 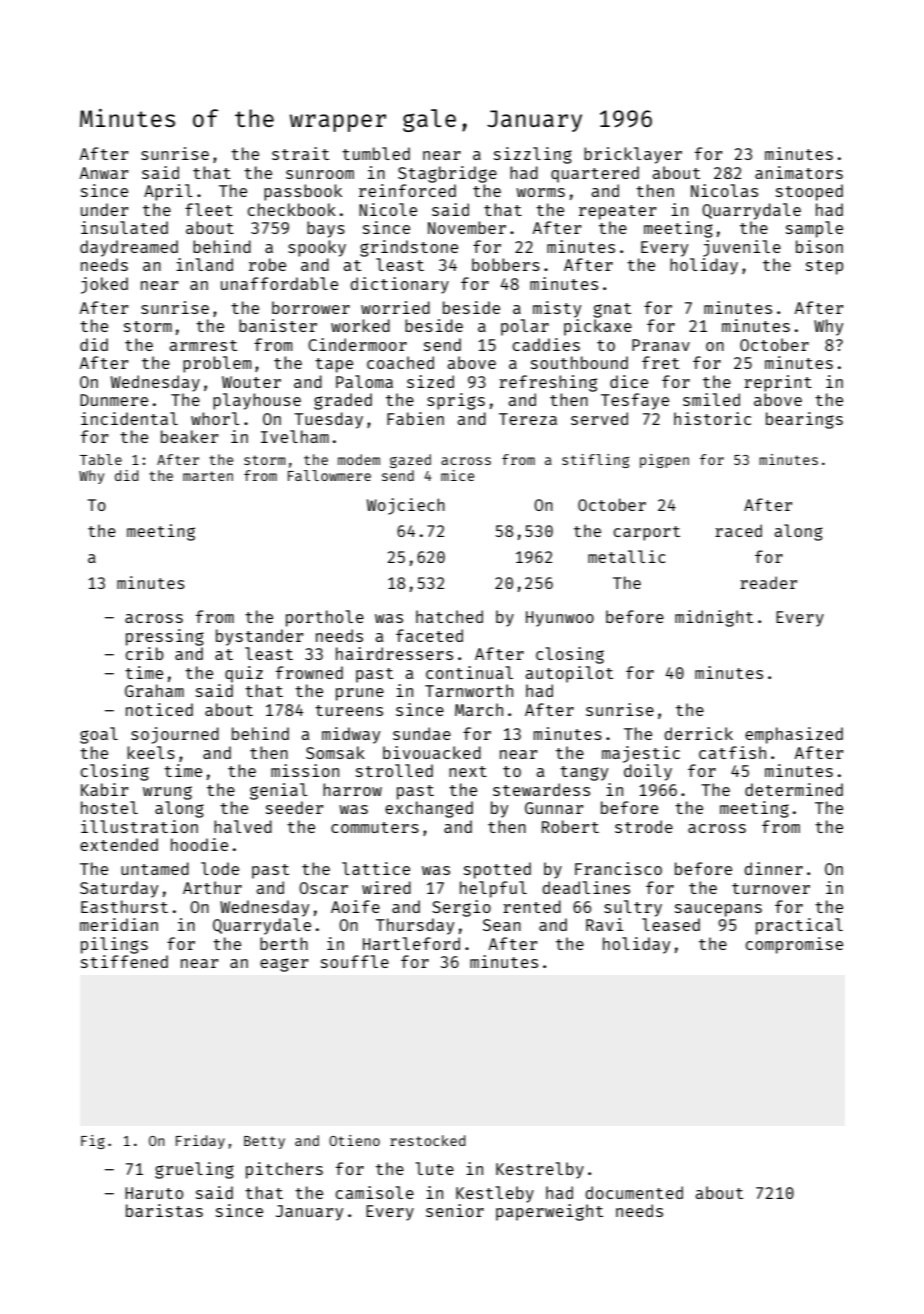 What do you see at coordinates (175, 735) in the screenshot?
I see `sojourned` at bounding box center [175, 735].
